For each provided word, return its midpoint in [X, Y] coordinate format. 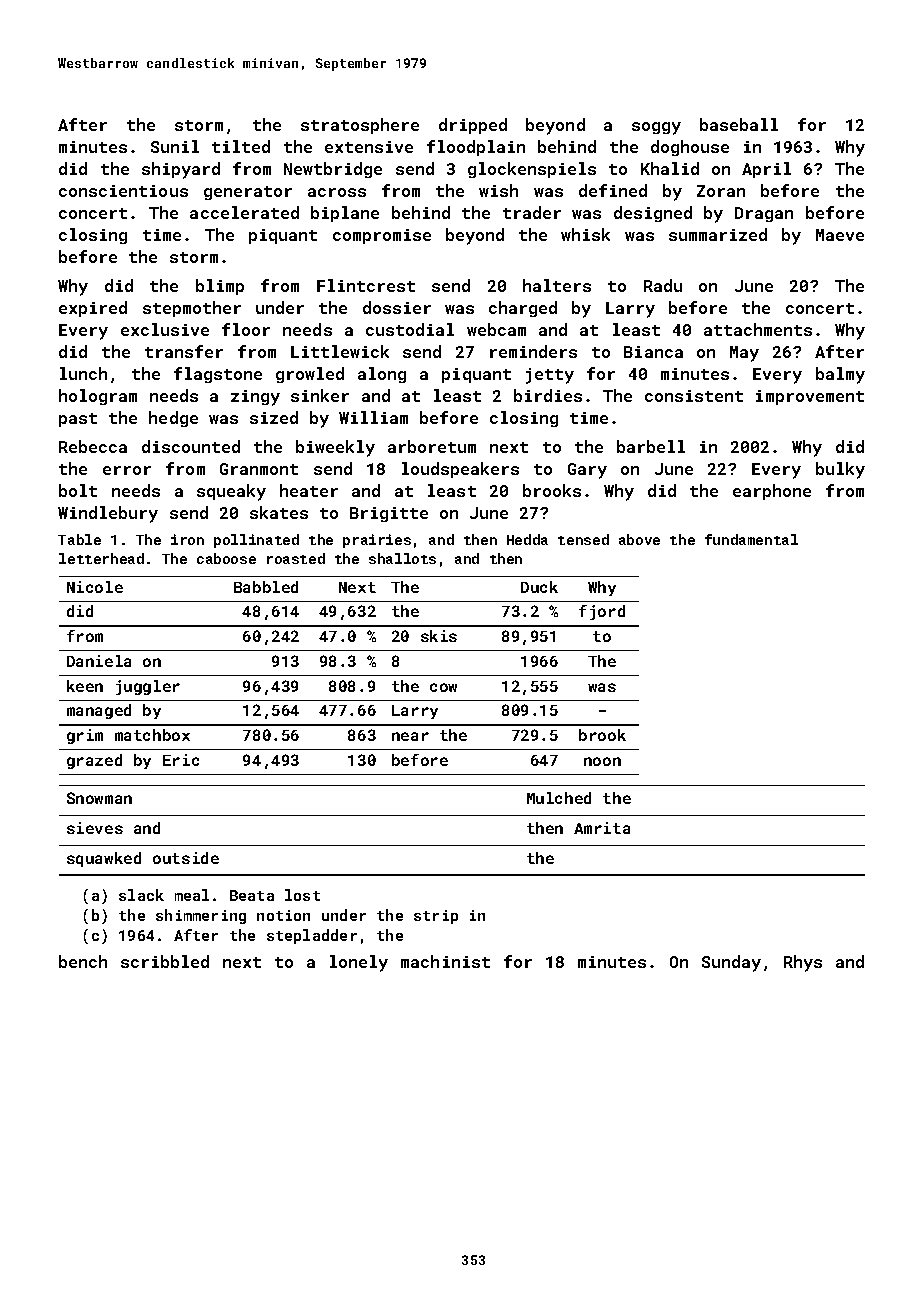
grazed [94, 761]
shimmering [201, 916]
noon [602, 761]
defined [613, 190]
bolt [78, 490]
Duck [539, 587]
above [639, 539]
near [410, 736]
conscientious [123, 191]
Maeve [840, 235]
